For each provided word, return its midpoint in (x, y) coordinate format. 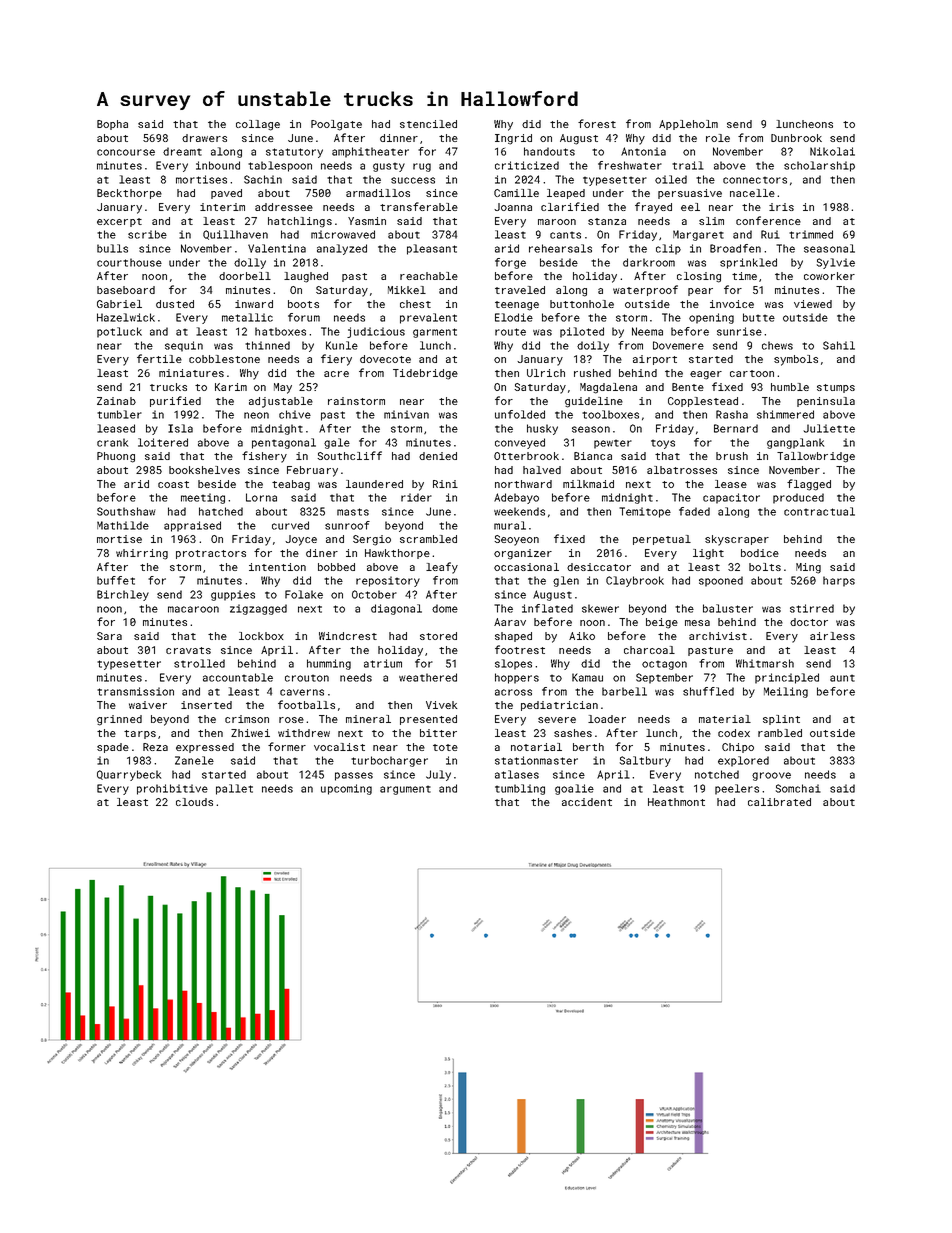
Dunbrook (796, 138)
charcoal (649, 650)
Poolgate (336, 125)
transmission (135, 691)
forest (597, 123)
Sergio (372, 540)
